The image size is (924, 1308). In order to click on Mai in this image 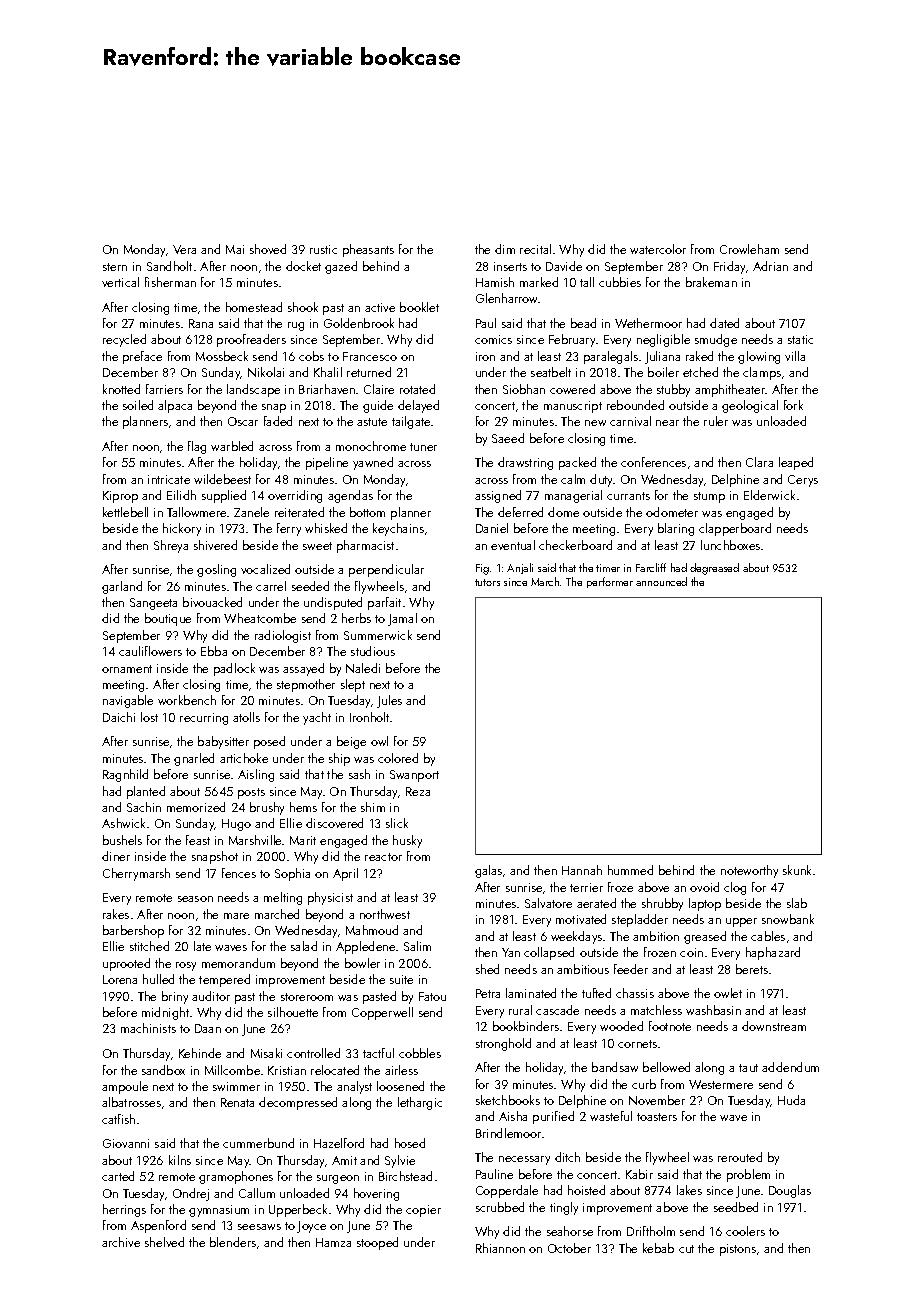, I will do `click(235, 249)`.
